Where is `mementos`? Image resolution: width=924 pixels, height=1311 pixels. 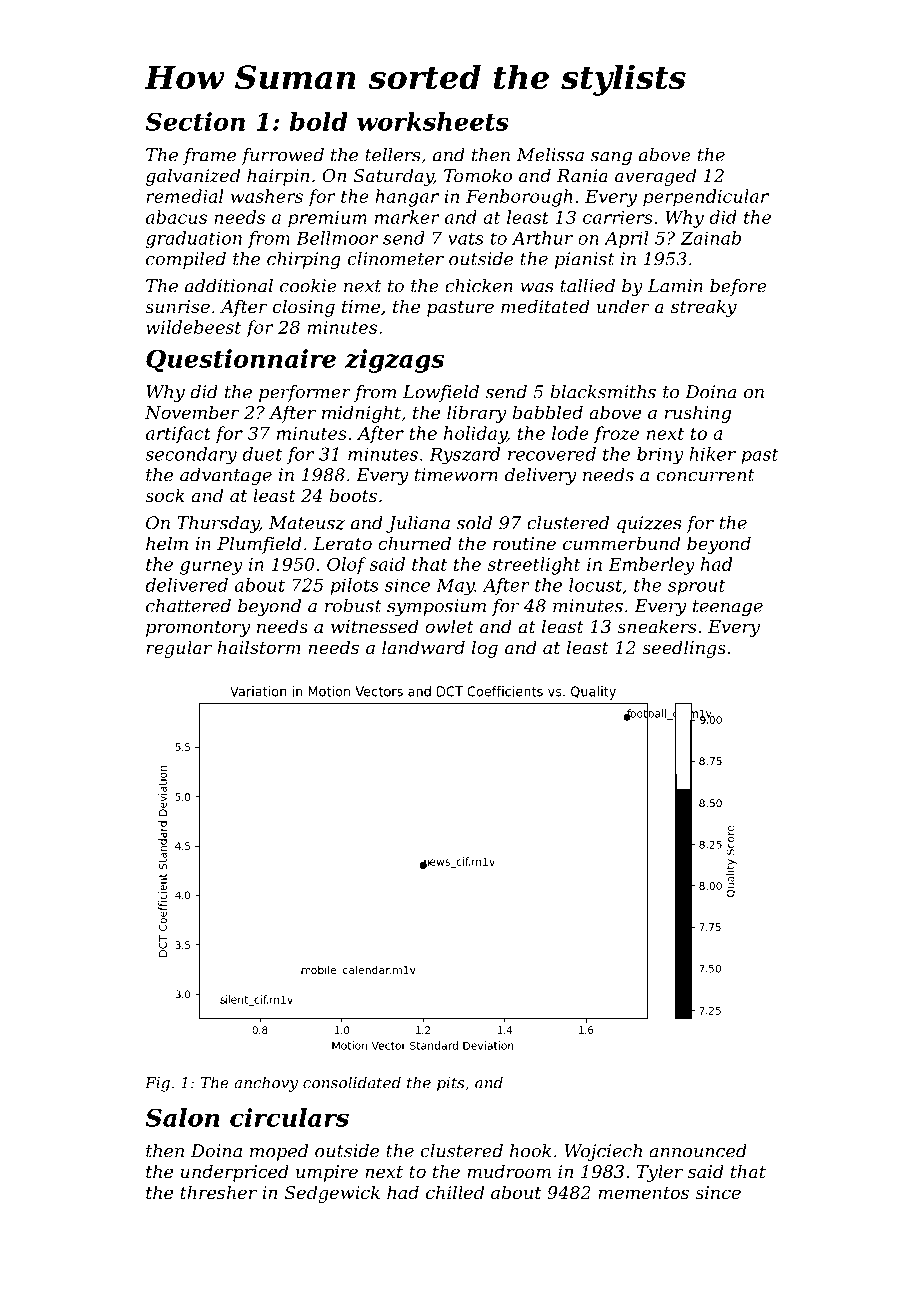
mementos is located at coordinates (643, 1193).
